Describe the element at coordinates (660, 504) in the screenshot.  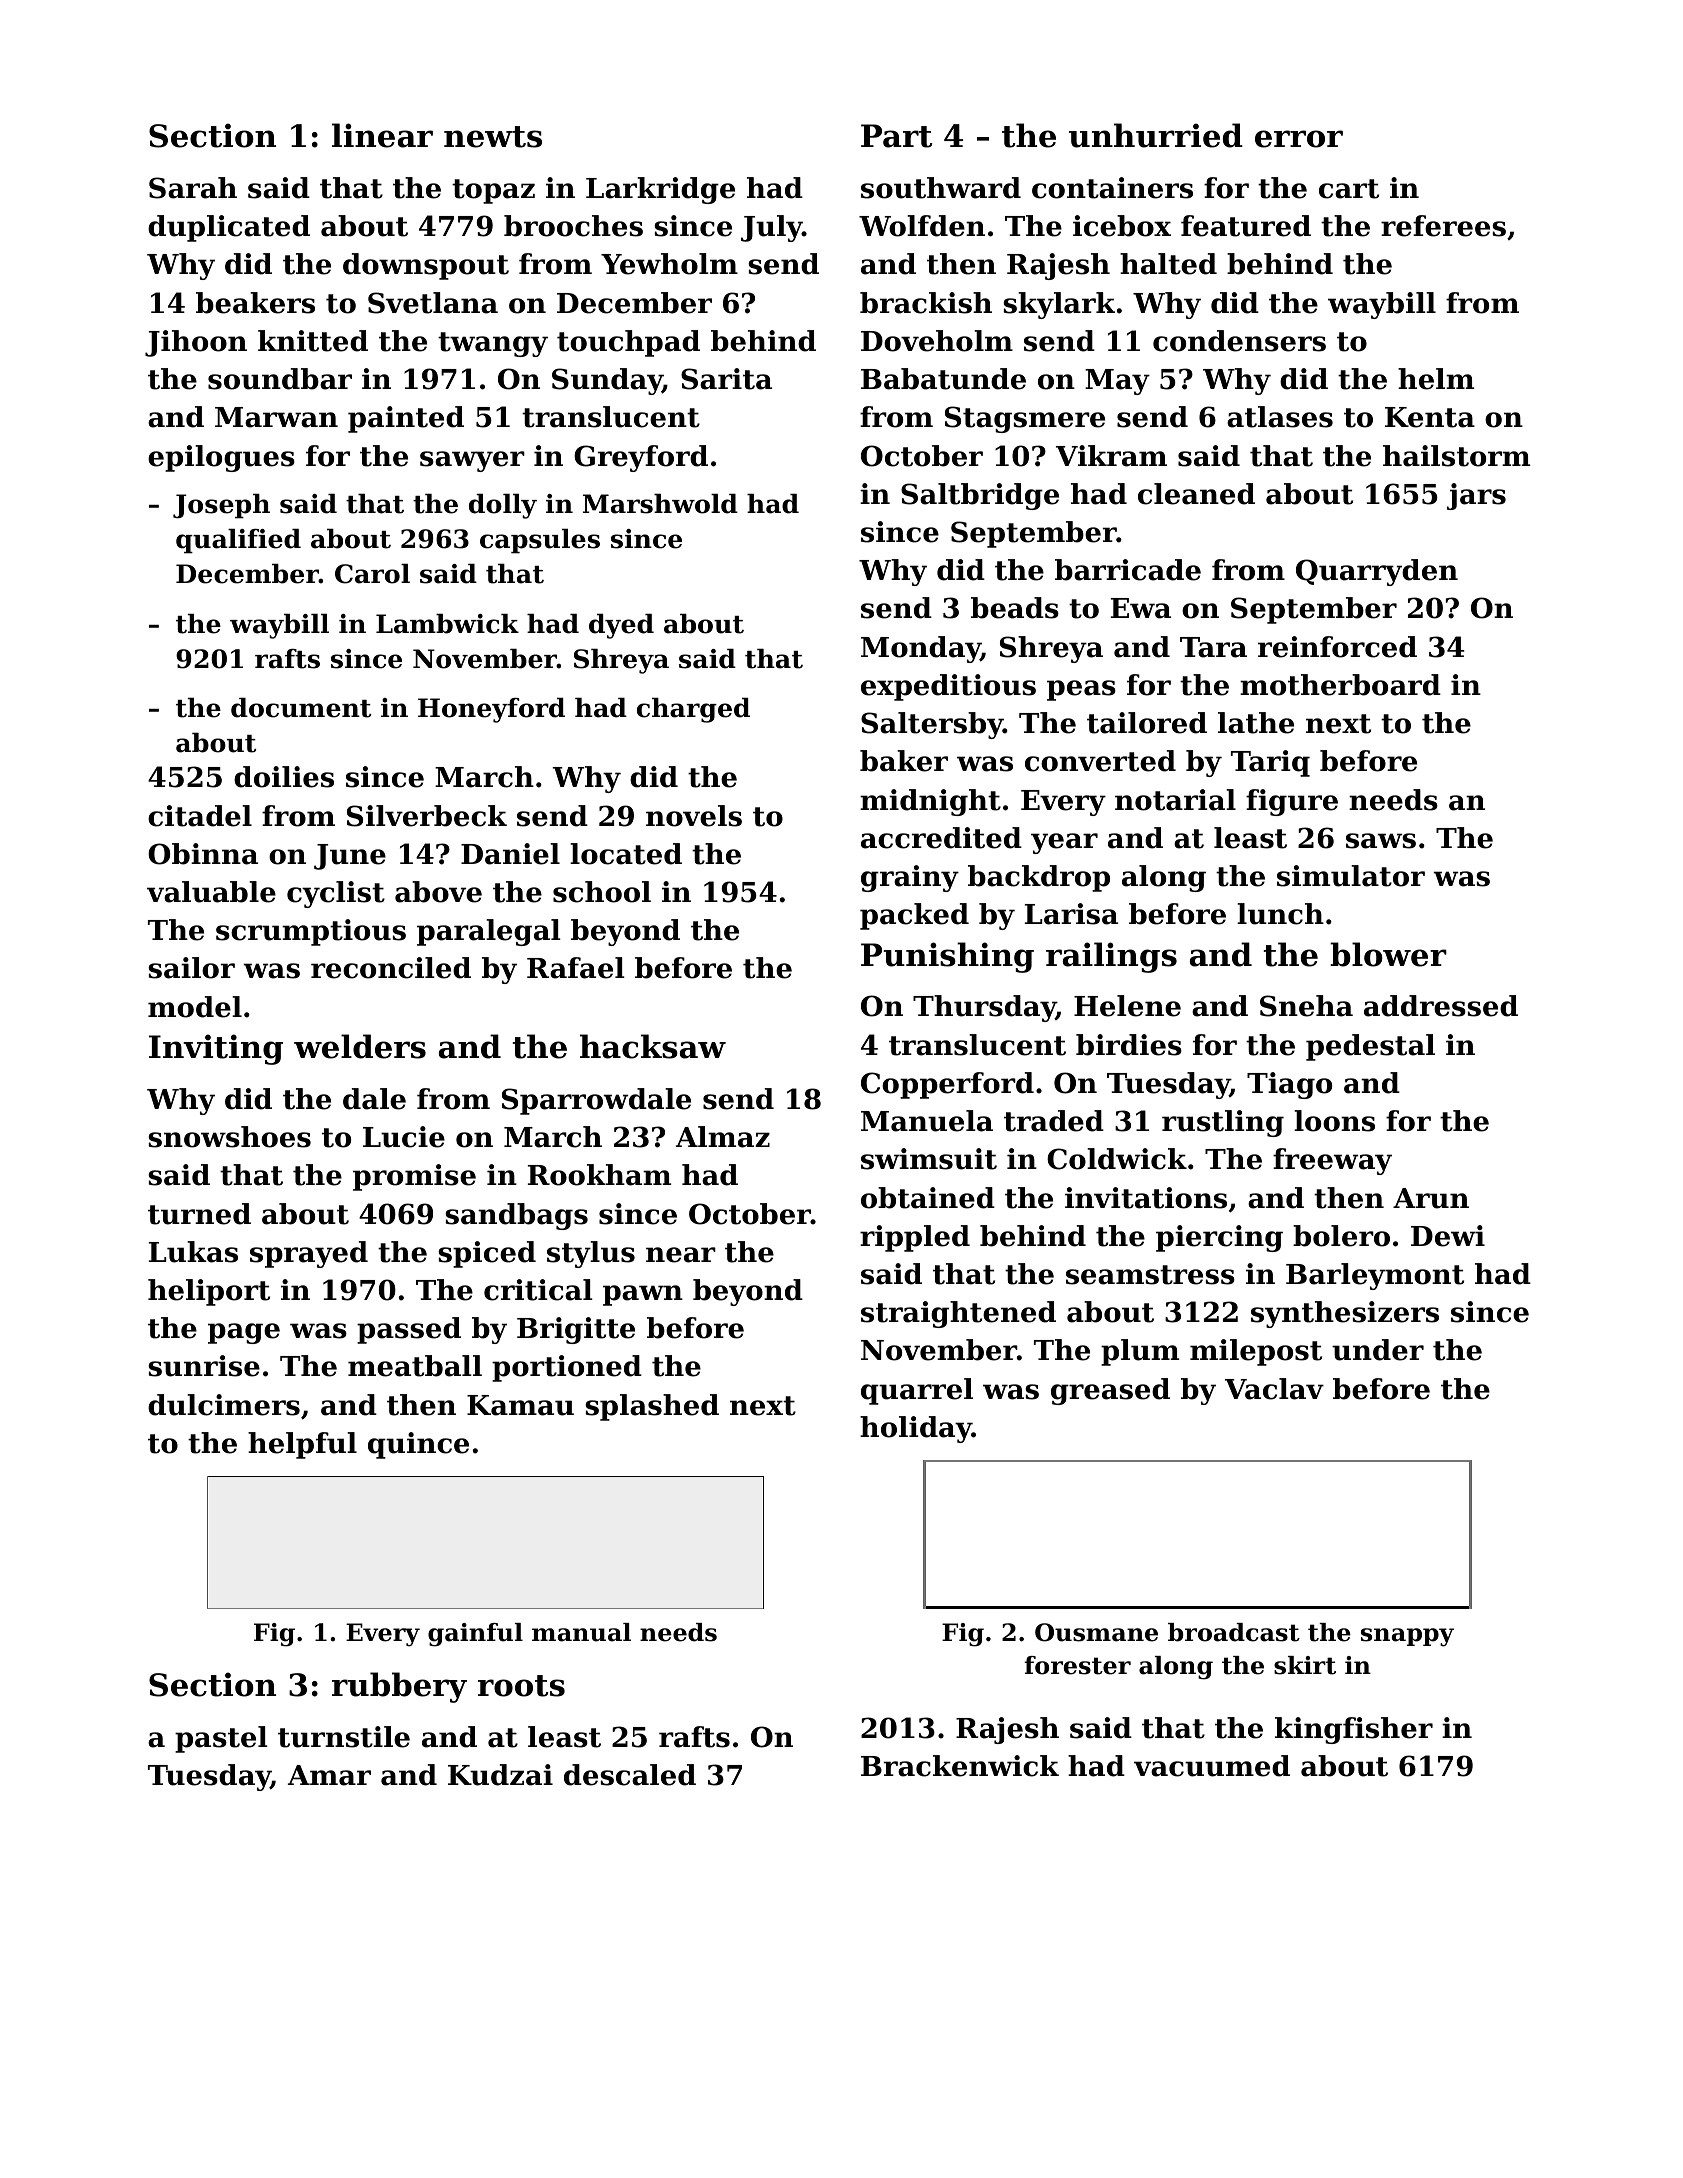
I see `Marshwold` at that location.
